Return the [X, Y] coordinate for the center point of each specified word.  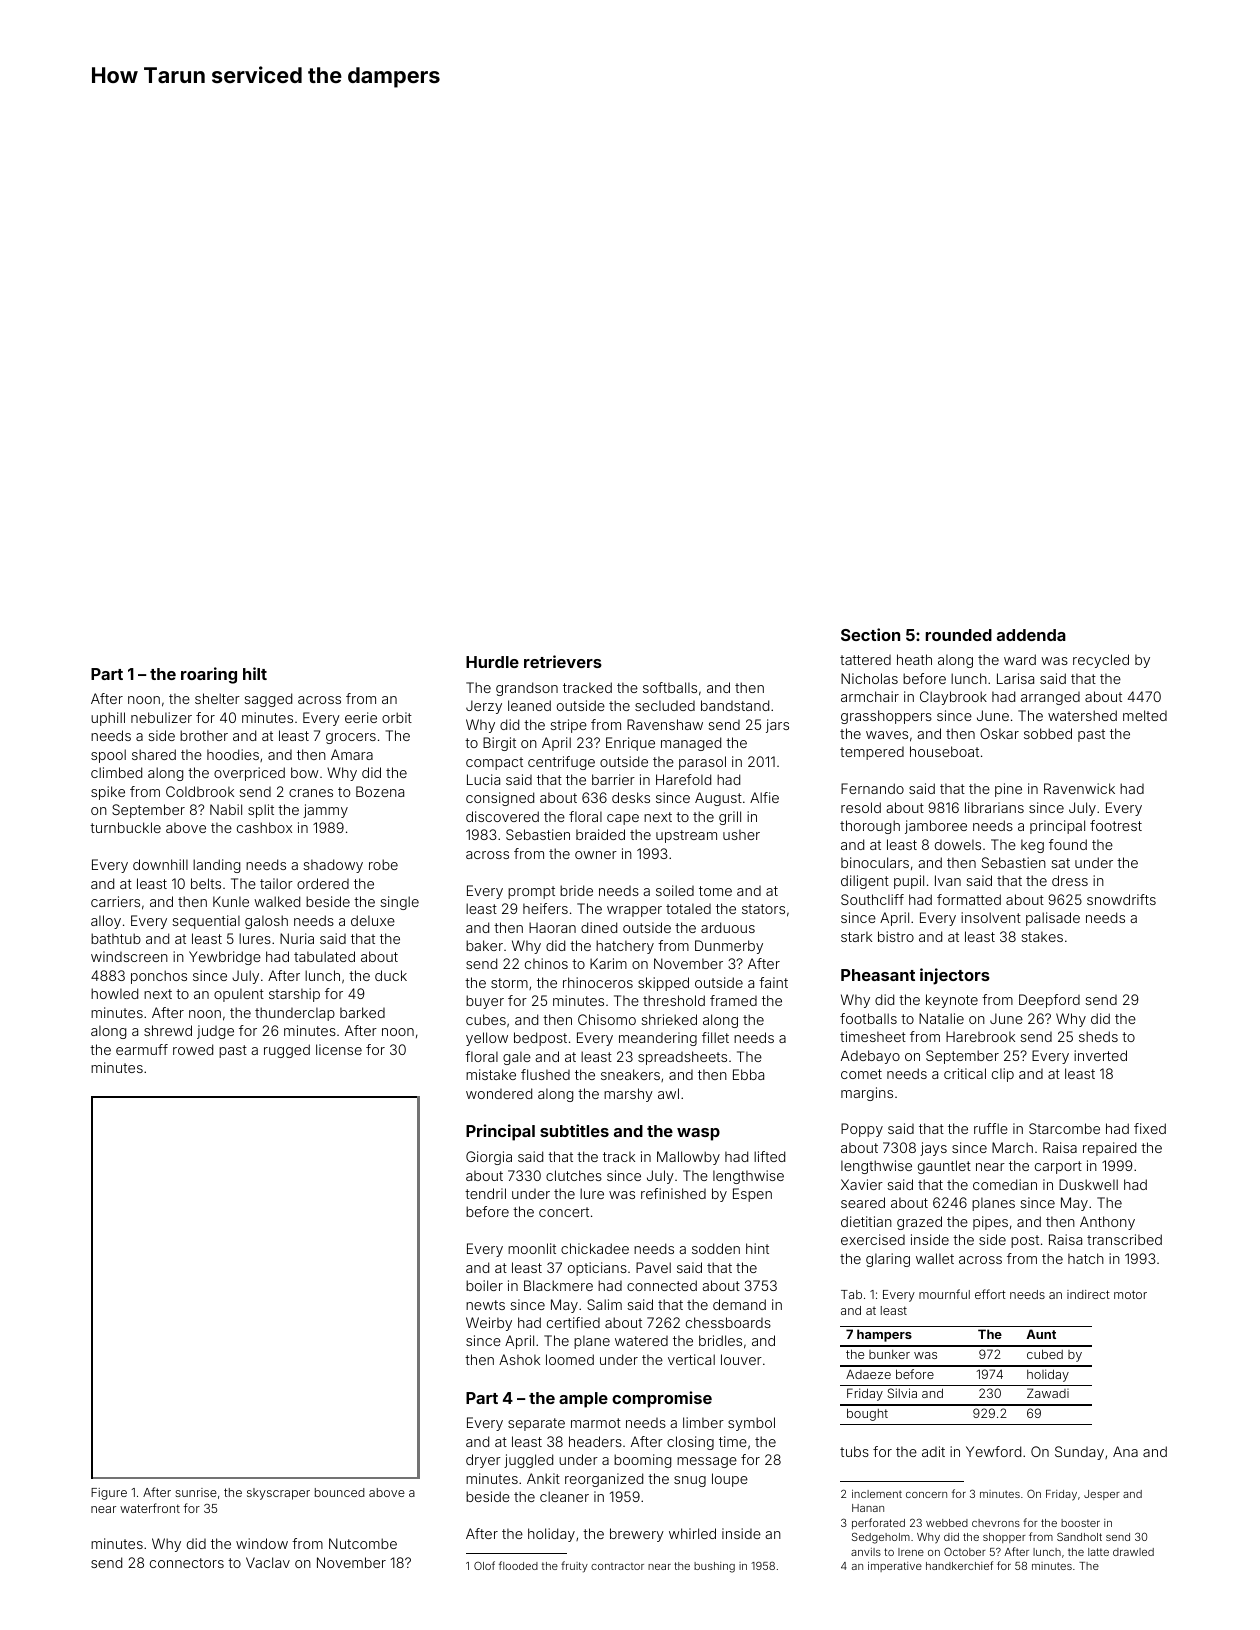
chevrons [996, 1523]
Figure [109, 1494]
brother [204, 735]
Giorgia [489, 1158]
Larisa [1015, 678]
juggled [528, 1461]
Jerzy [484, 707]
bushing [714, 1567]
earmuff [142, 1049]
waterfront [150, 1508]
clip [1003, 1075]
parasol [702, 763]
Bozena [380, 791]
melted [1145, 715]
